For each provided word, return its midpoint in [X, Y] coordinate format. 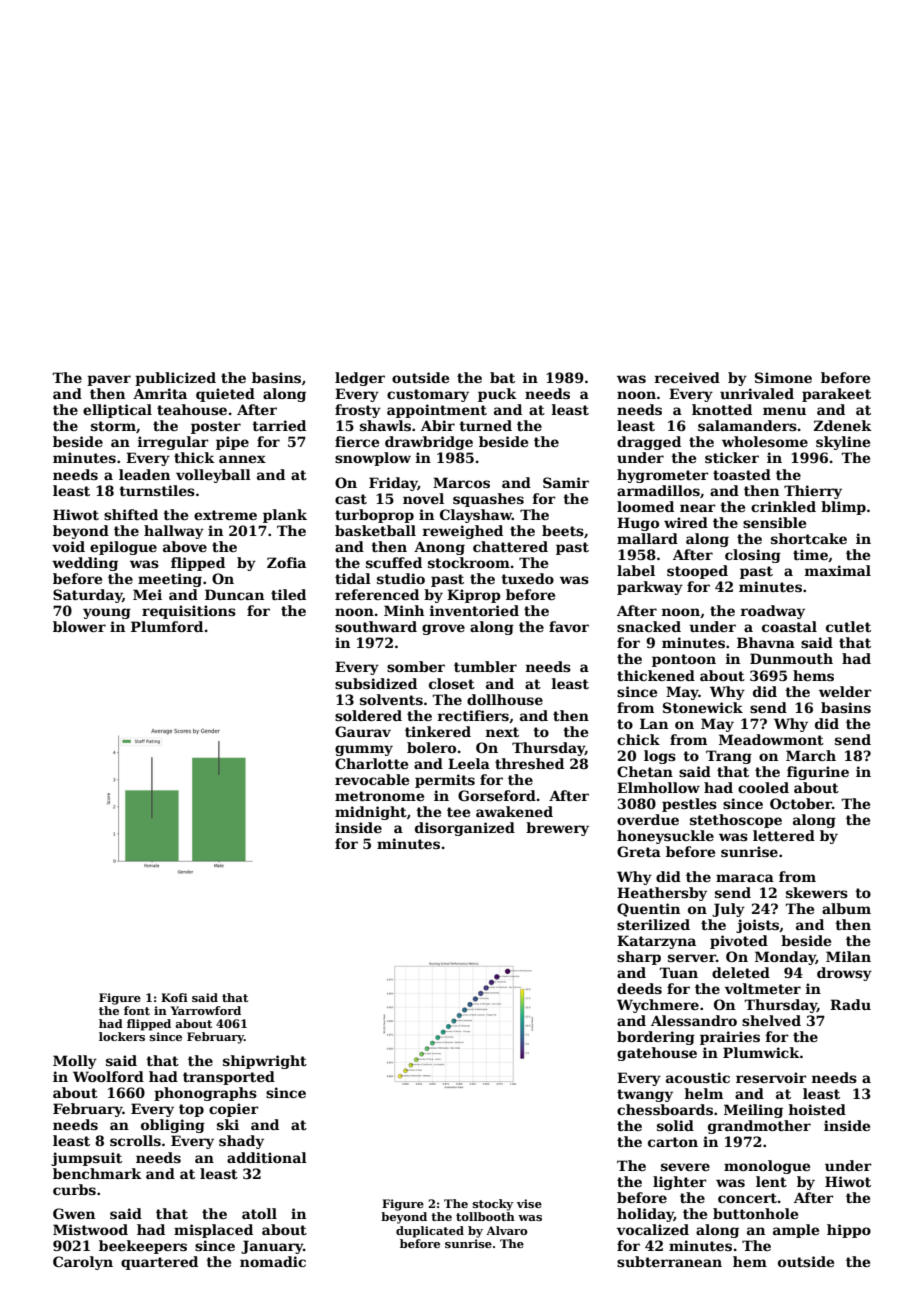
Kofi [174, 997]
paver [109, 380]
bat [502, 377]
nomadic [273, 1261]
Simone [783, 377]
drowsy [844, 974]
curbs [74, 1189]
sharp [639, 958]
